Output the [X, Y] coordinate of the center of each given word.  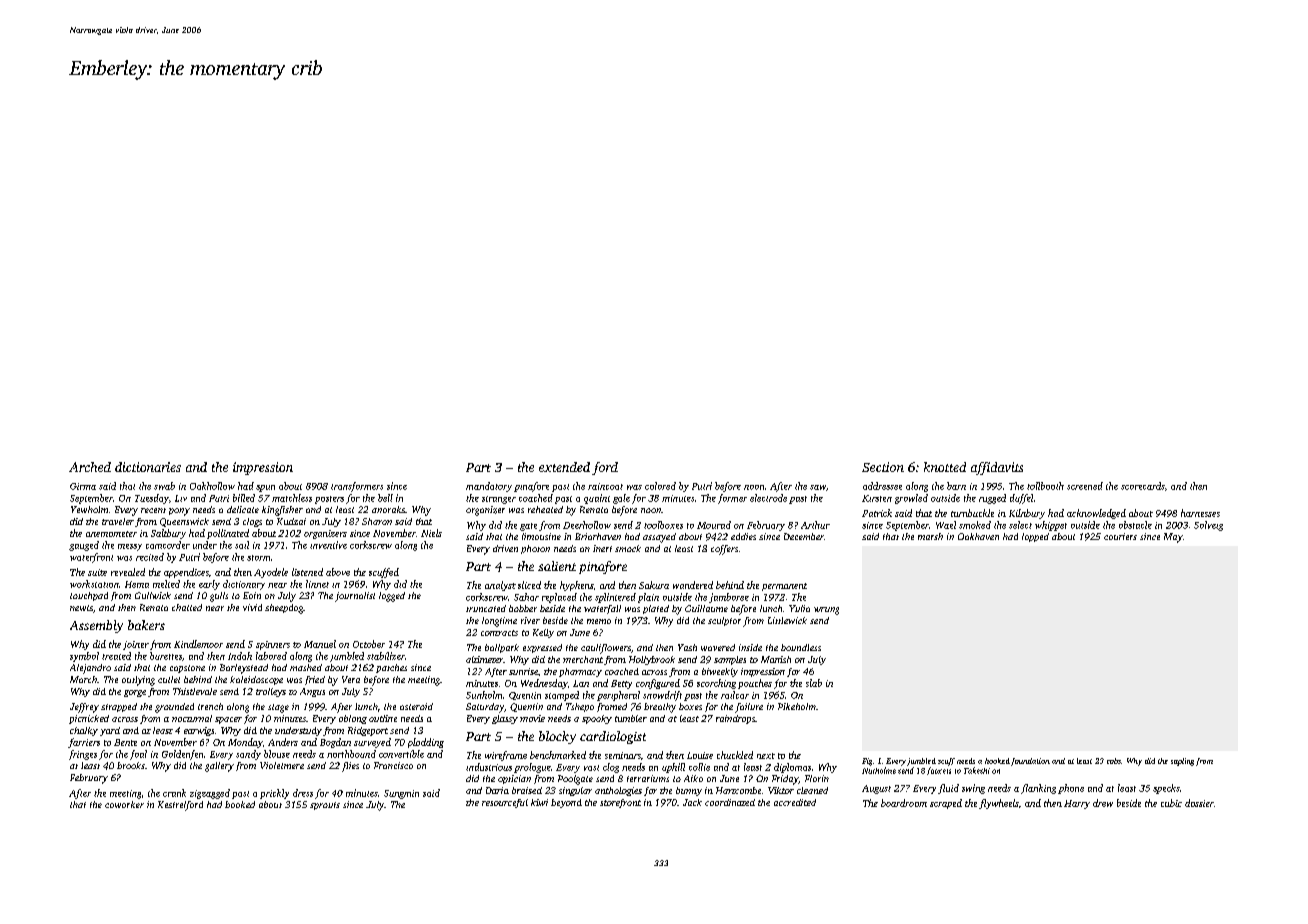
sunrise [523, 671]
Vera [351, 679]
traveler [118, 521]
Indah [240, 656]
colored [660, 486]
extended [564, 467]
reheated [545, 509]
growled [911, 499]
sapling [1182, 762]
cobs [1114, 761]
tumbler [631, 718]
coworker [124, 804]
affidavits [997, 468]
